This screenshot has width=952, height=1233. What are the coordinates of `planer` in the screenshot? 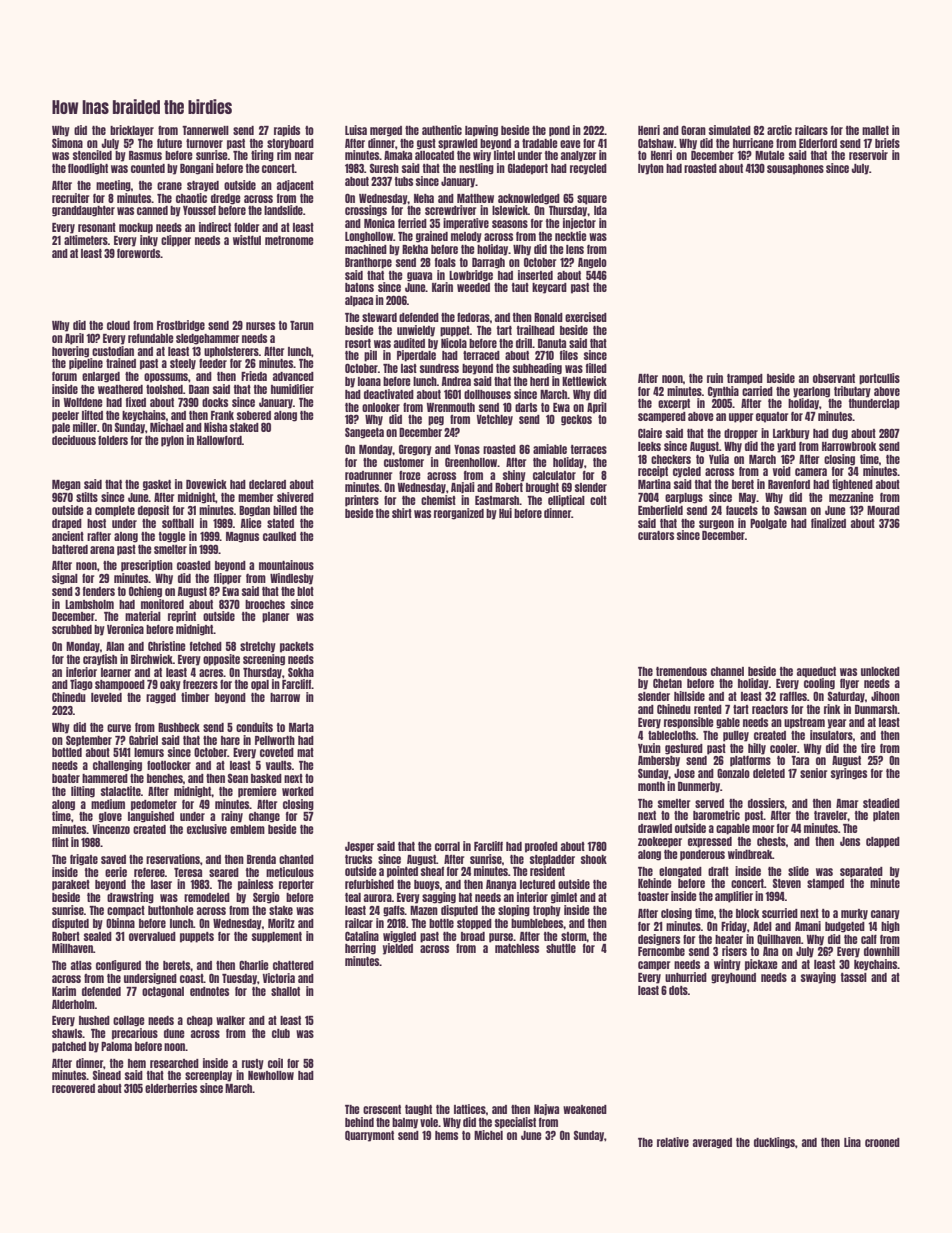 It's located at (275, 617).
